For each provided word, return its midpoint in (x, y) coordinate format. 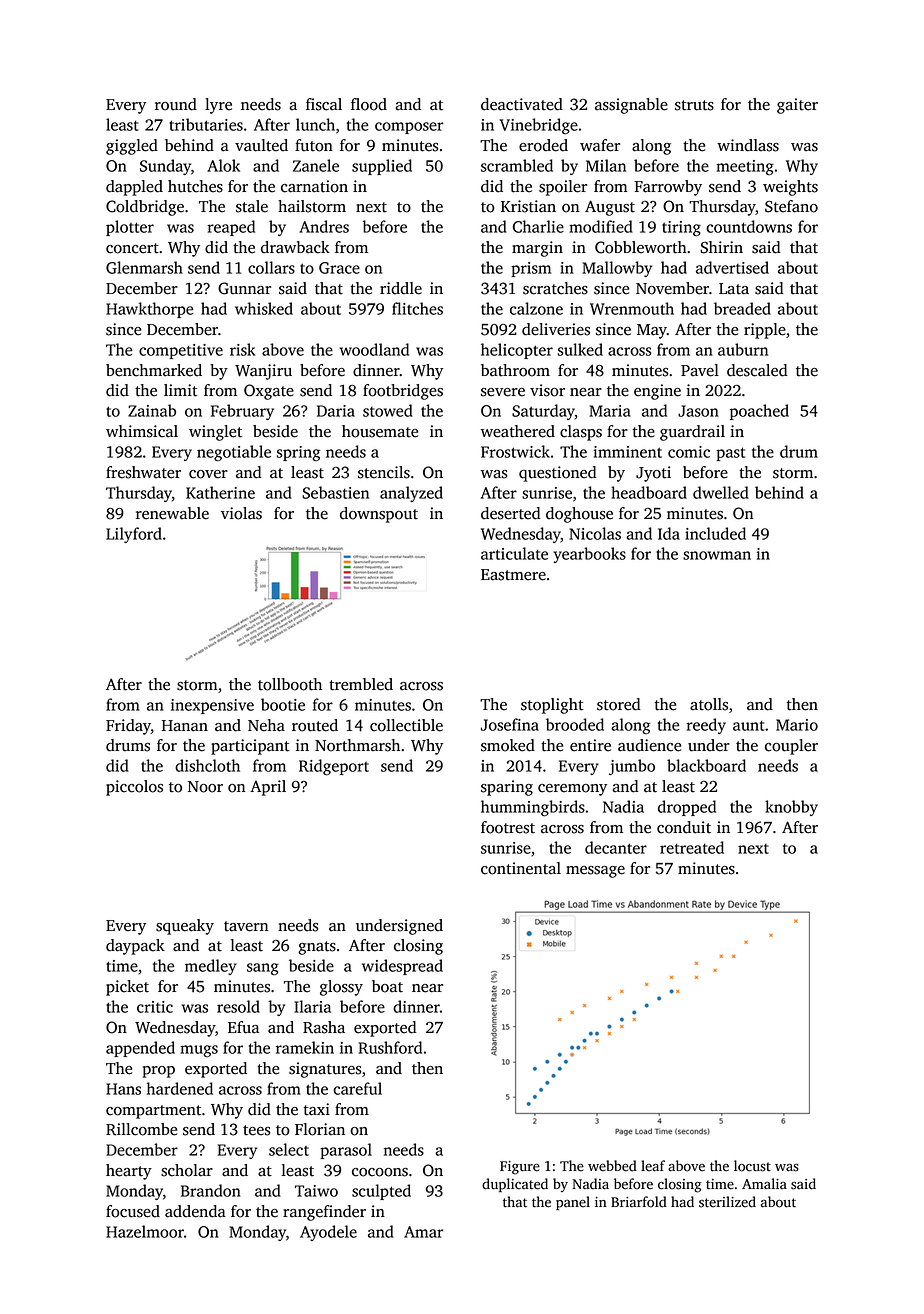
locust (752, 1166)
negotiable (234, 453)
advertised (732, 267)
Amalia (764, 1184)
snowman (717, 555)
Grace (339, 268)
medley (211, 967)
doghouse (579, 515)
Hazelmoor (145, 1231)
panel (573, 1203)
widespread (402, 967)
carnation (314, 186)
